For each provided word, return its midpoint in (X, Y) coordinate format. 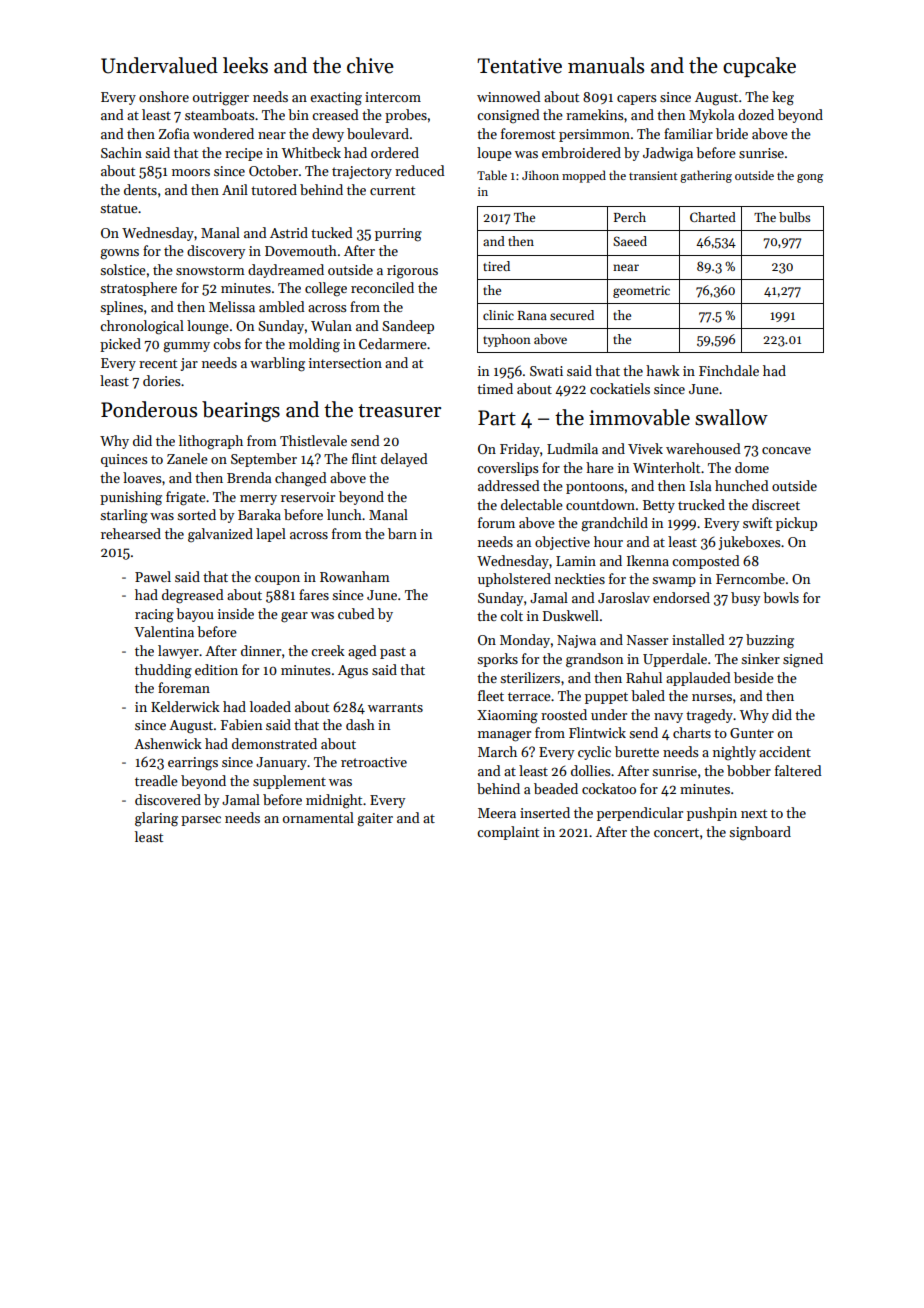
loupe (494, 154)
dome (752, 467)
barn (402, 533)
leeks (245, 65)
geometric (641, 292)
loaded (270, 706)
